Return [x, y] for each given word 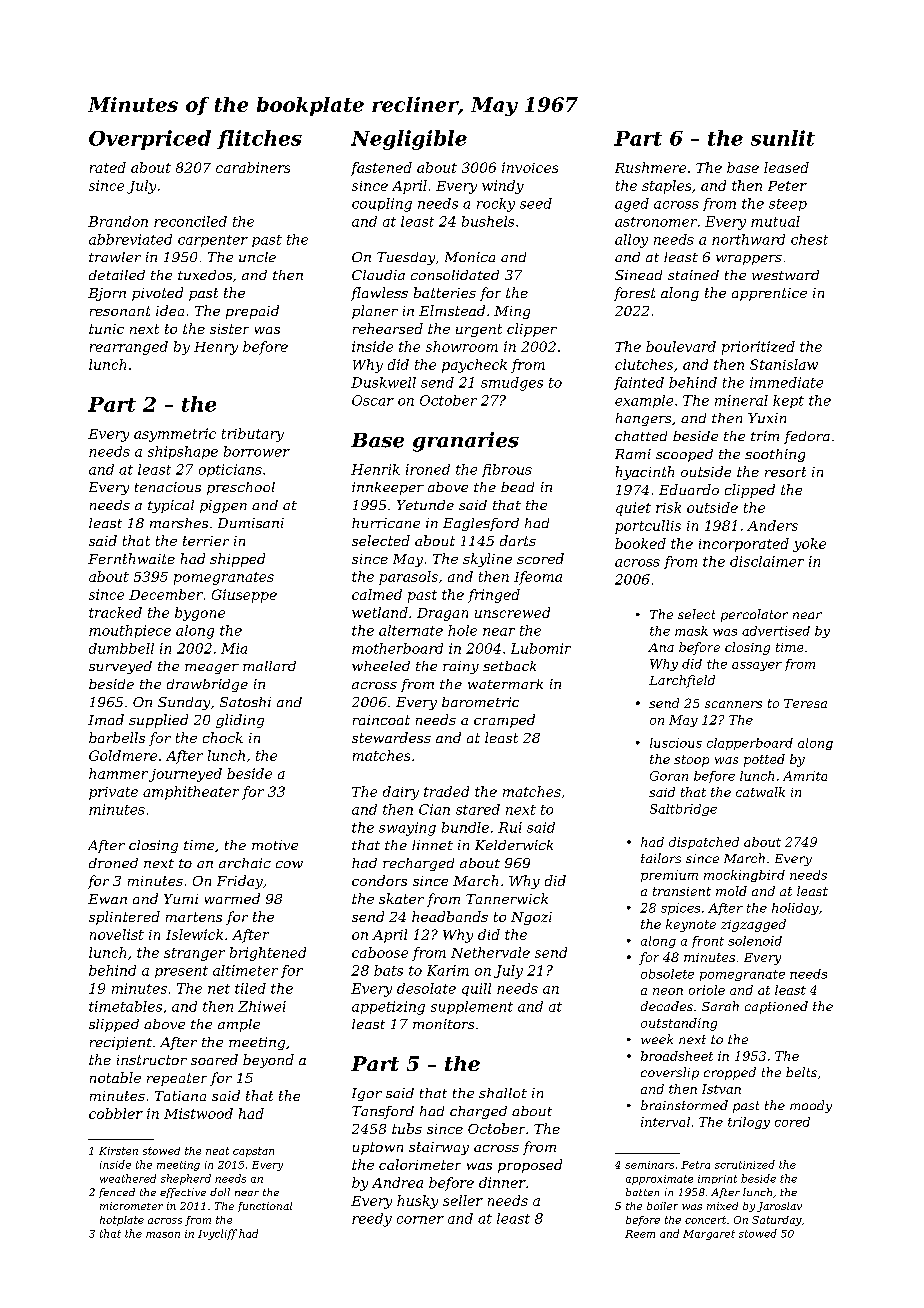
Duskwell [383, 382]
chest [809, 239]
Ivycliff [217, 1234]
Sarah [720, 1006]
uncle [257, 257]
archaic [245, 863]
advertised [776, 631]
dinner [502, 1182]
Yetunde [425, 505]
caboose [380, 952]
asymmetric [175, 435]
